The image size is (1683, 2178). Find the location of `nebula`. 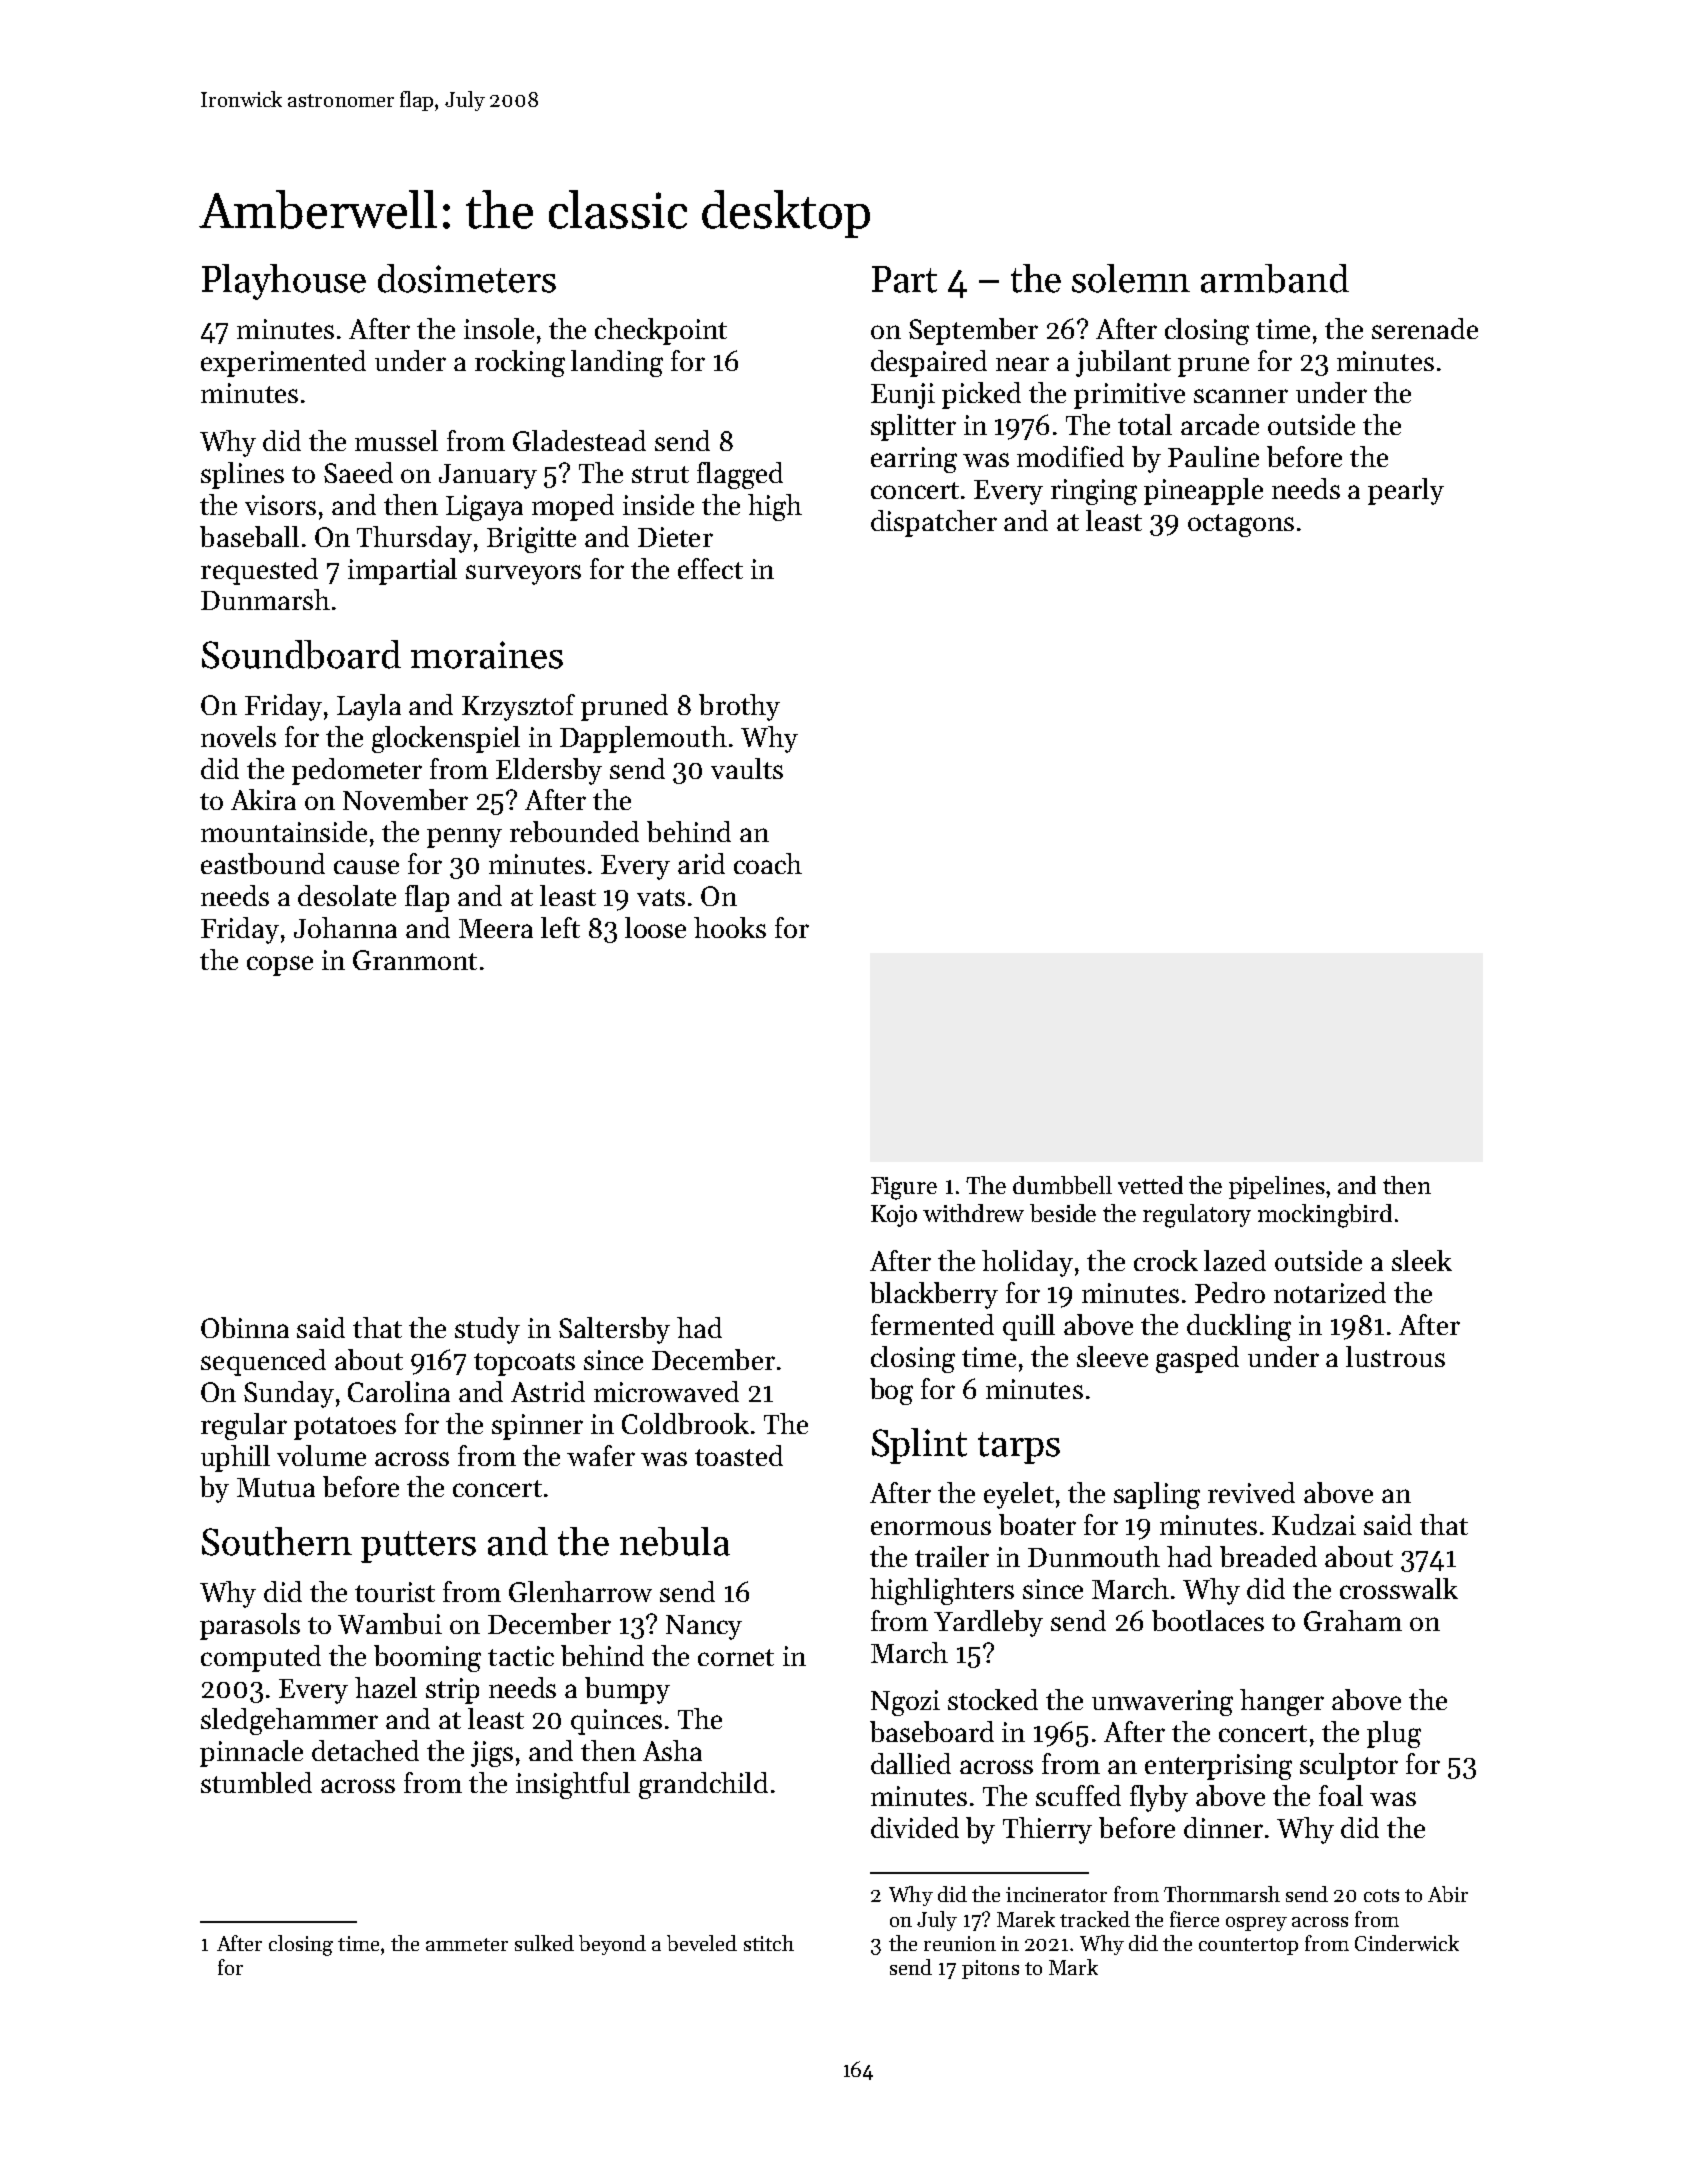

nebula is located at coordinates (675, 1541).
